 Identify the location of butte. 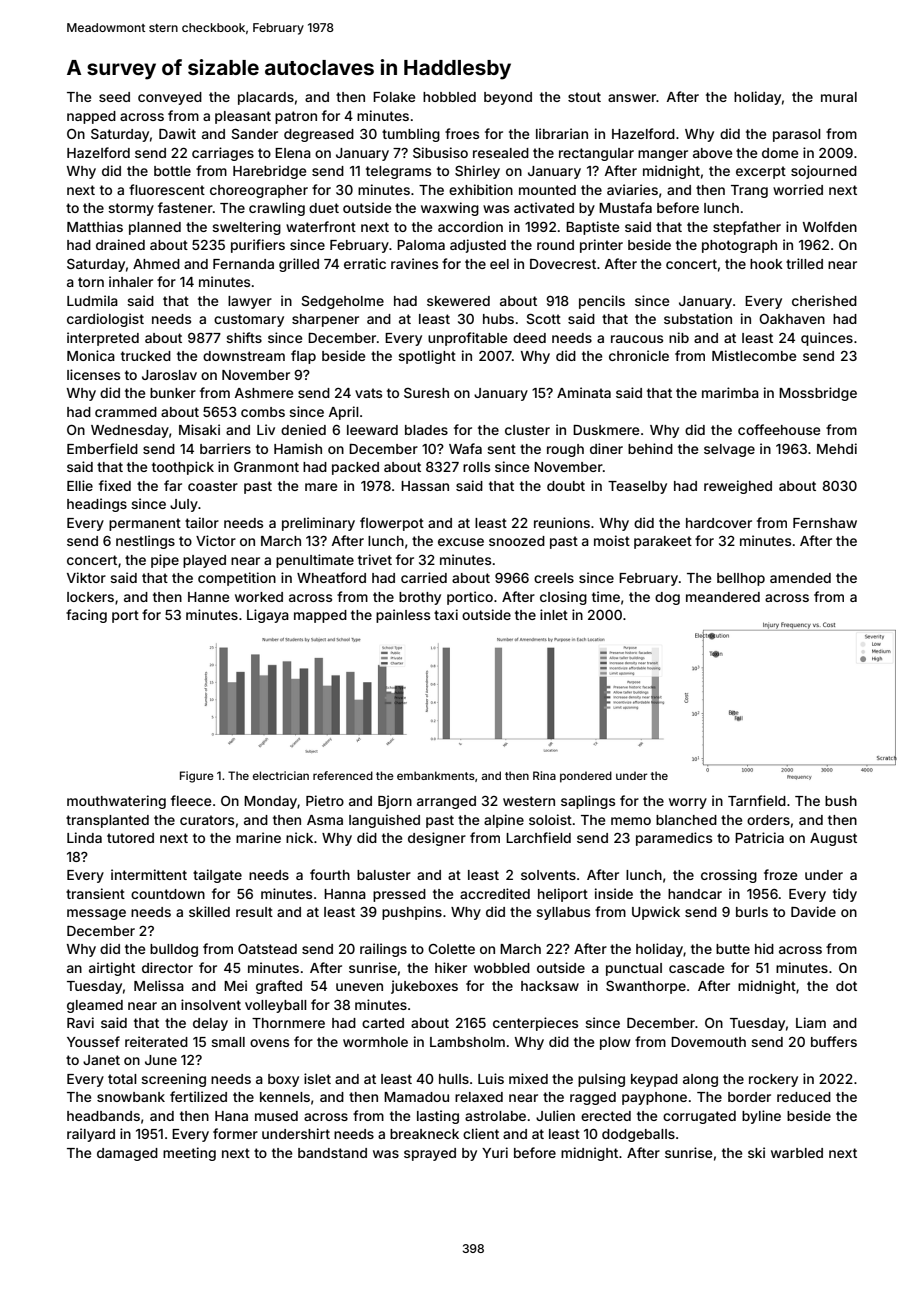
(733, 949).
